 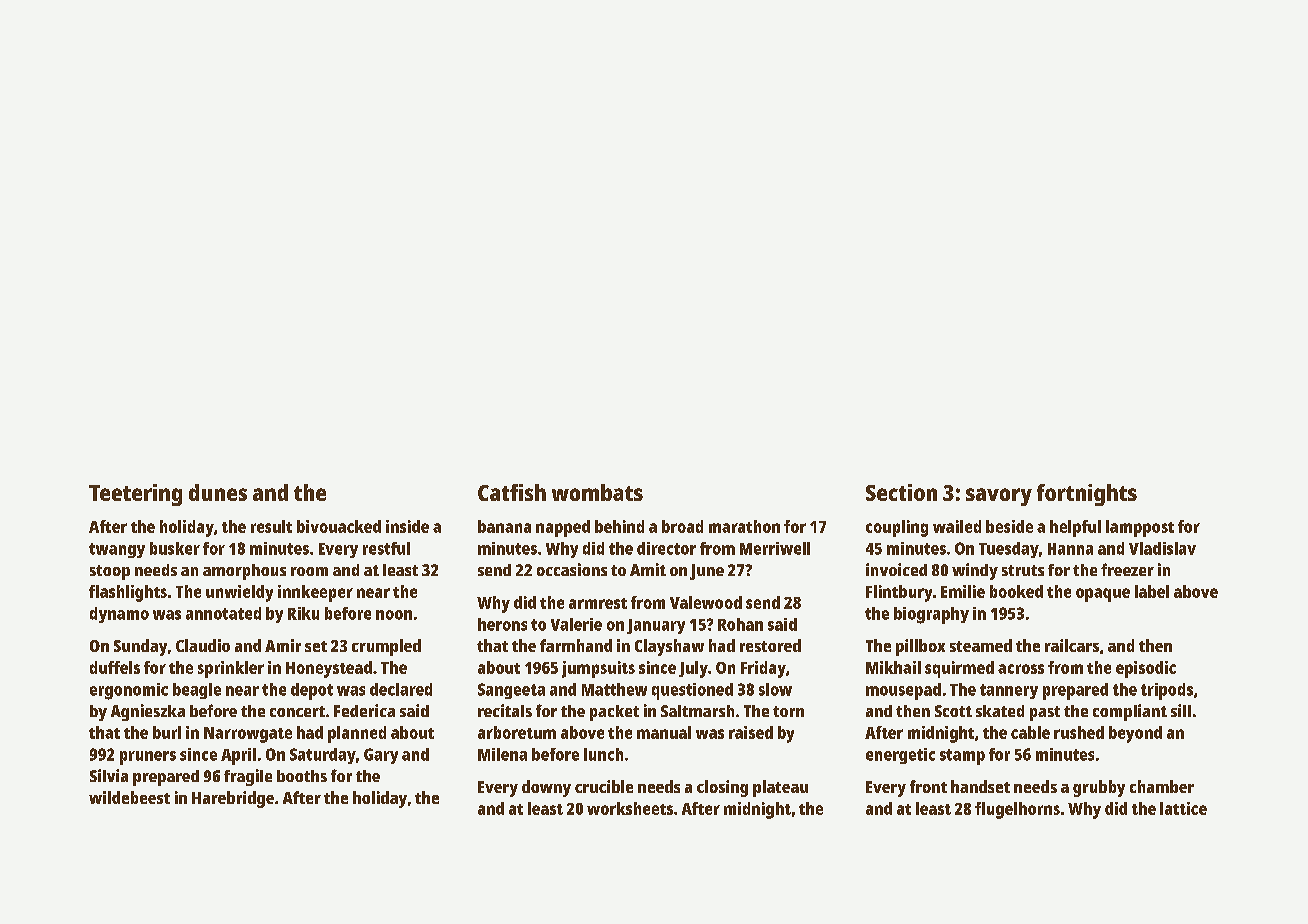 I want to click on railcars, so click(x=1072, y=645).
